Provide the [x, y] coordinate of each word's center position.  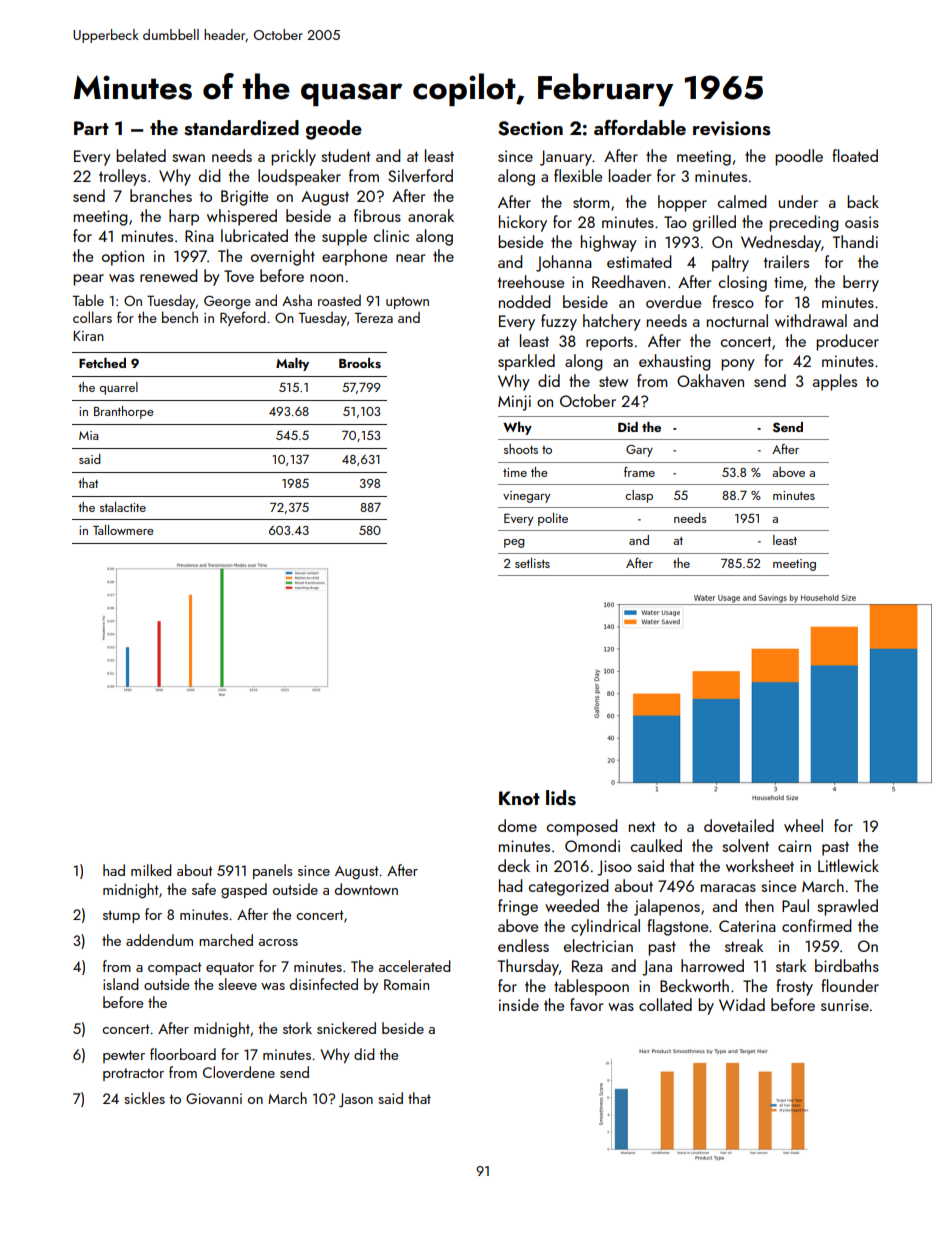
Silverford [420, 175]
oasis [862, 222]
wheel [803, 825]
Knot [519, 798]
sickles [144, 1098]
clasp [639, 496]
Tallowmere [123, 530]
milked [151, 870]
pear [88, 280]
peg [514, 543]
